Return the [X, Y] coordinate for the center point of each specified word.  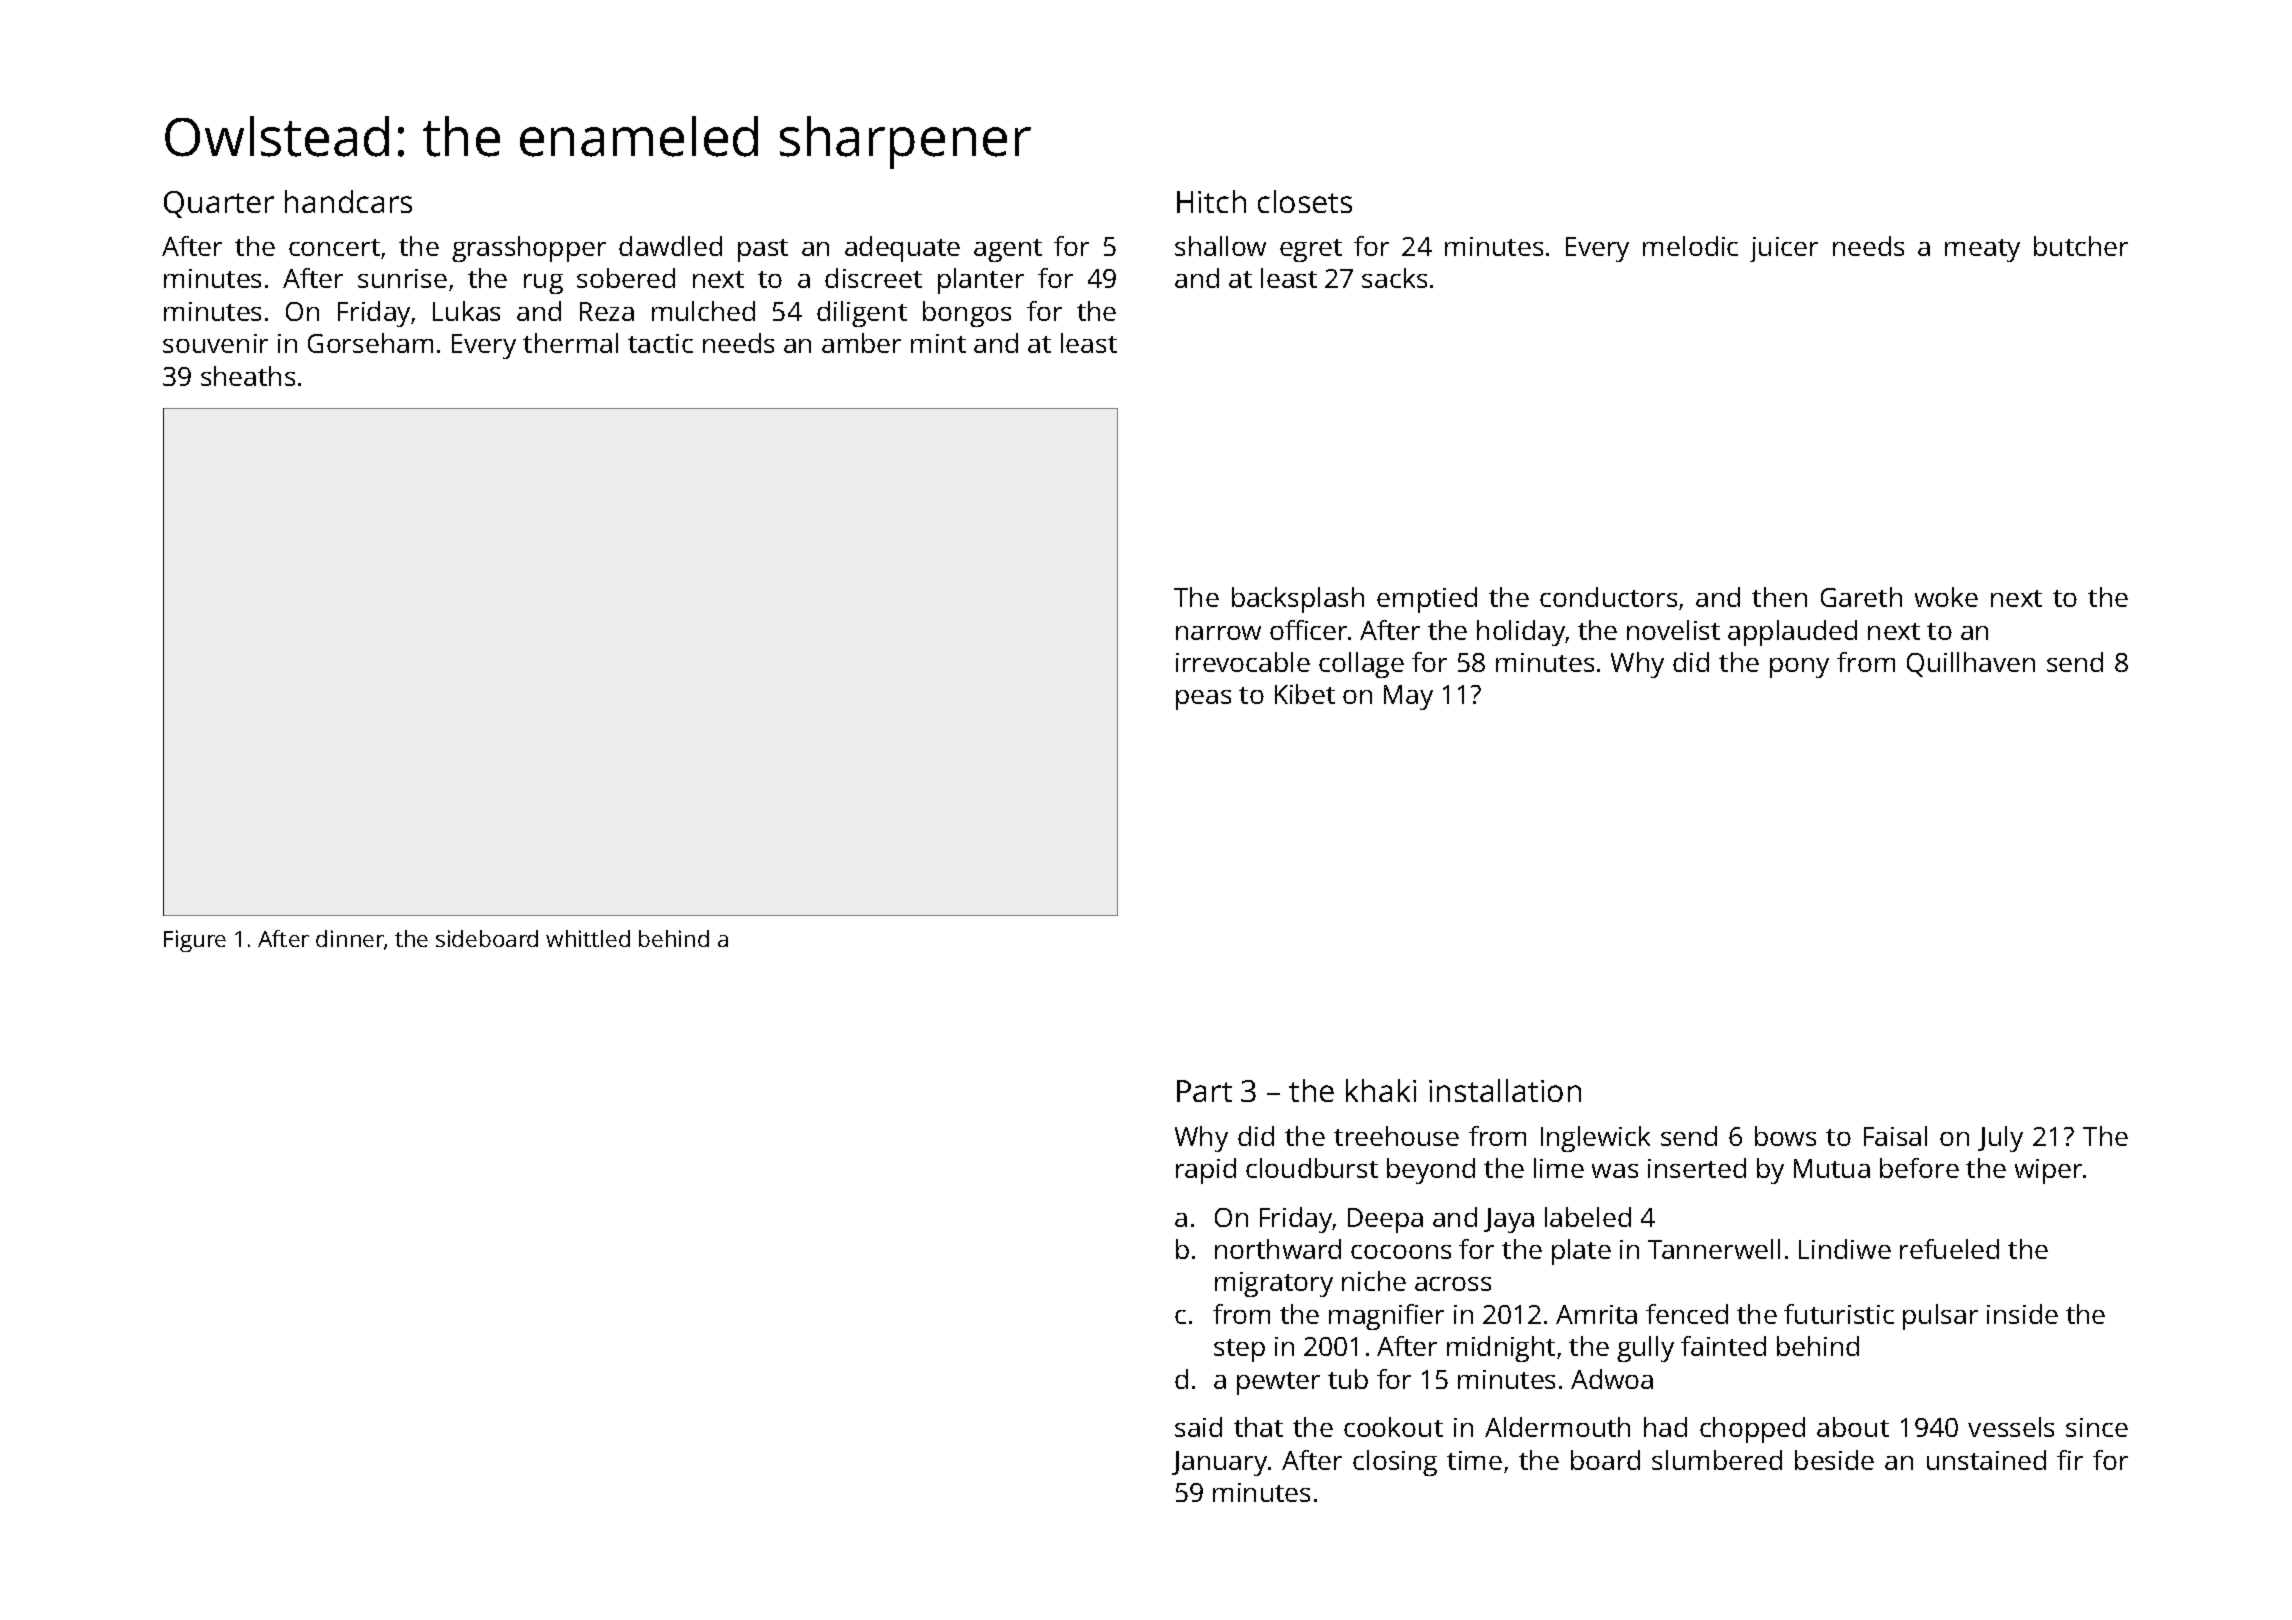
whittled [588, 938]
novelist [1673, 630]
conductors [1608, 597]
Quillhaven [1971, 664]
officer [1308, 630]
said [1198, 1427]
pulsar [1940, 1317]
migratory [1274, 1284]
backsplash [1298, 600]
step [1239, 1350]
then [1779, 597]
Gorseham [370, 343]
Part [1204, 1091]
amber [861, 343]
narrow [1218, 633]
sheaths [248, 376]
